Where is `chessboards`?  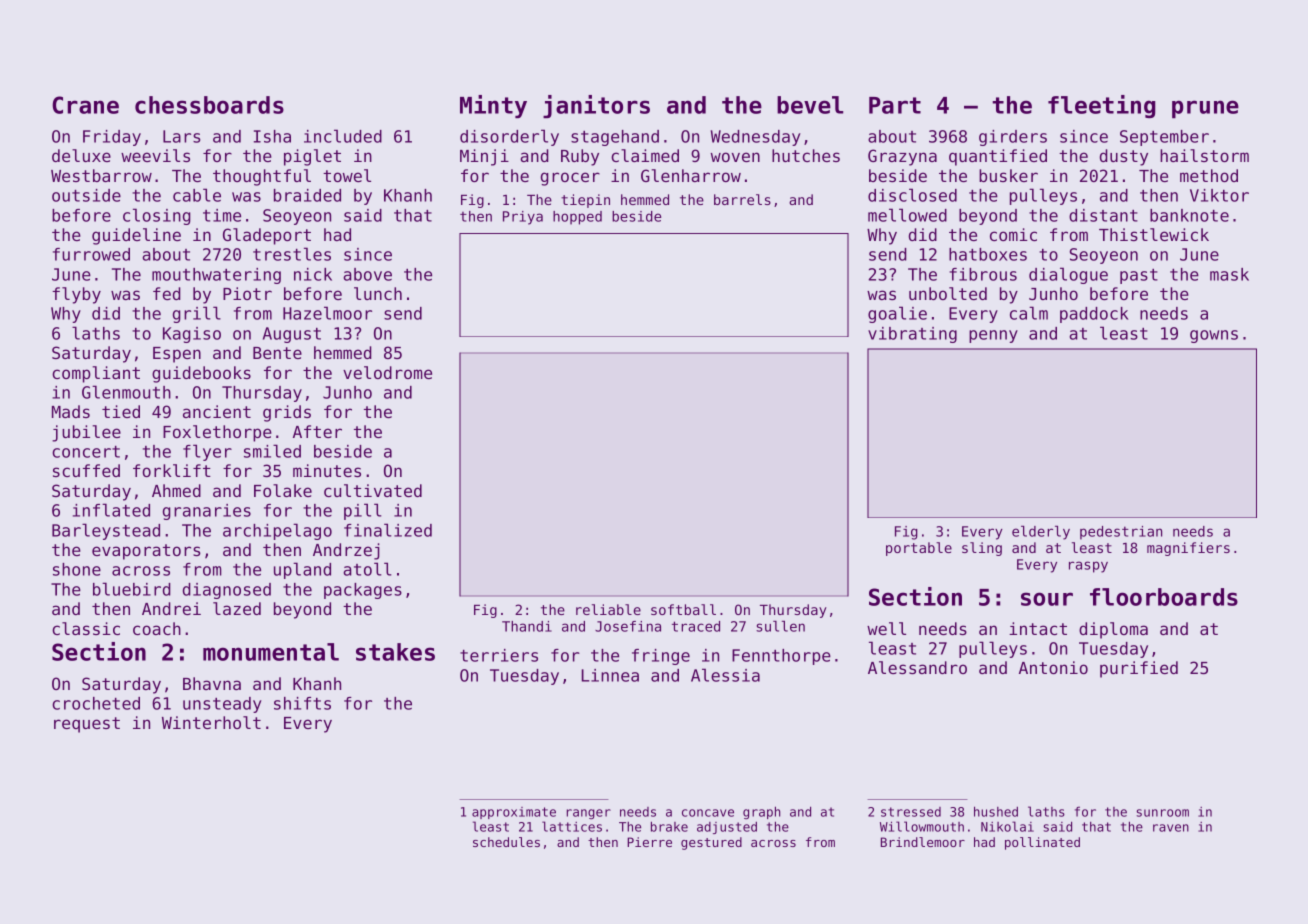 chessboards is located at coordinates (209, 105).
